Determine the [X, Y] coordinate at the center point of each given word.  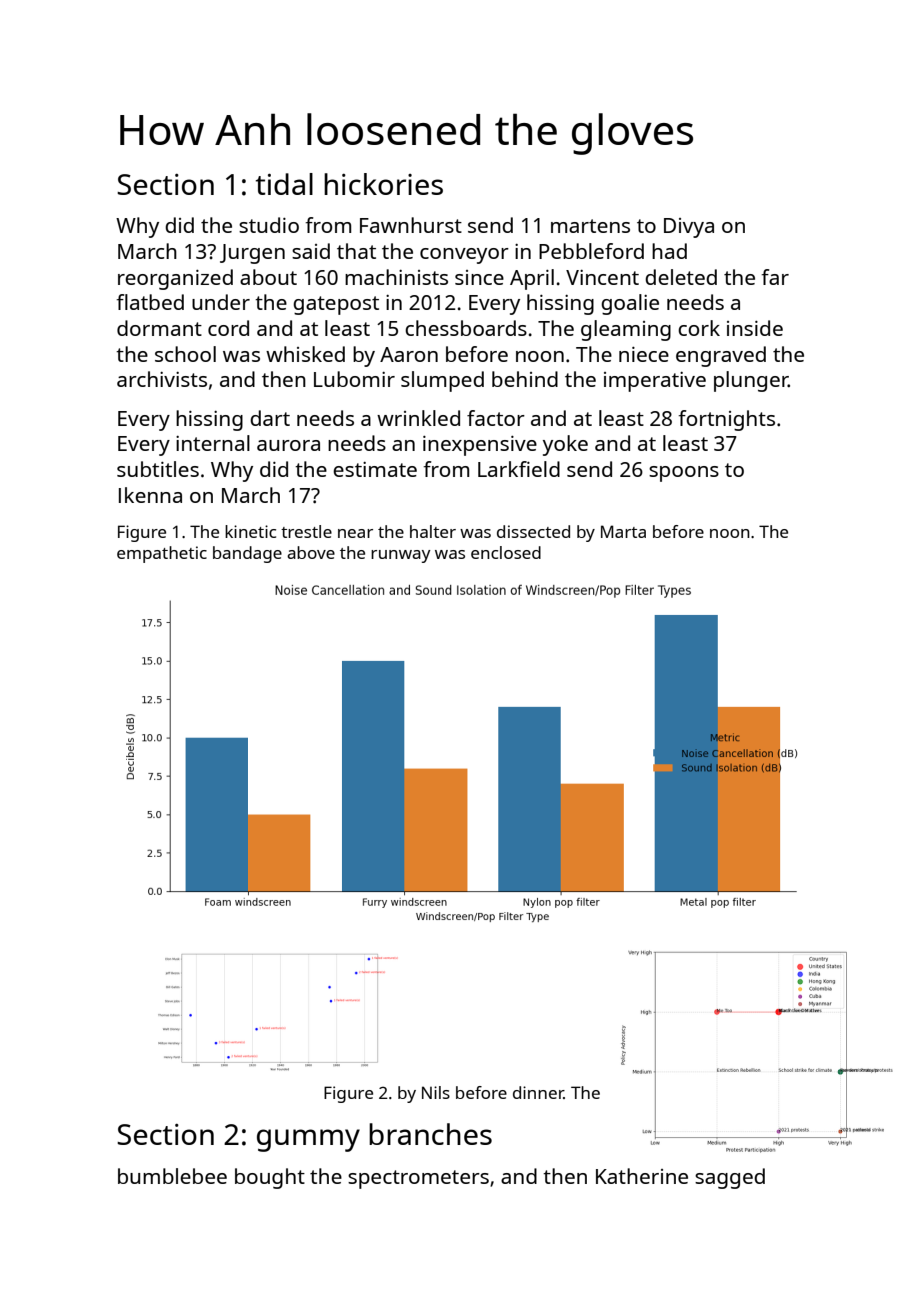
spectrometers [418, 1179]
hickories [383, 184]
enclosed [506, 552]
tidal [284, 184]
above [311, 552]
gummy [308, 1140]
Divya [689, 228]
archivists [162, 379]
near [355, 533]
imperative [655, 382]
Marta [623, 531]
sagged [730, 1178]
